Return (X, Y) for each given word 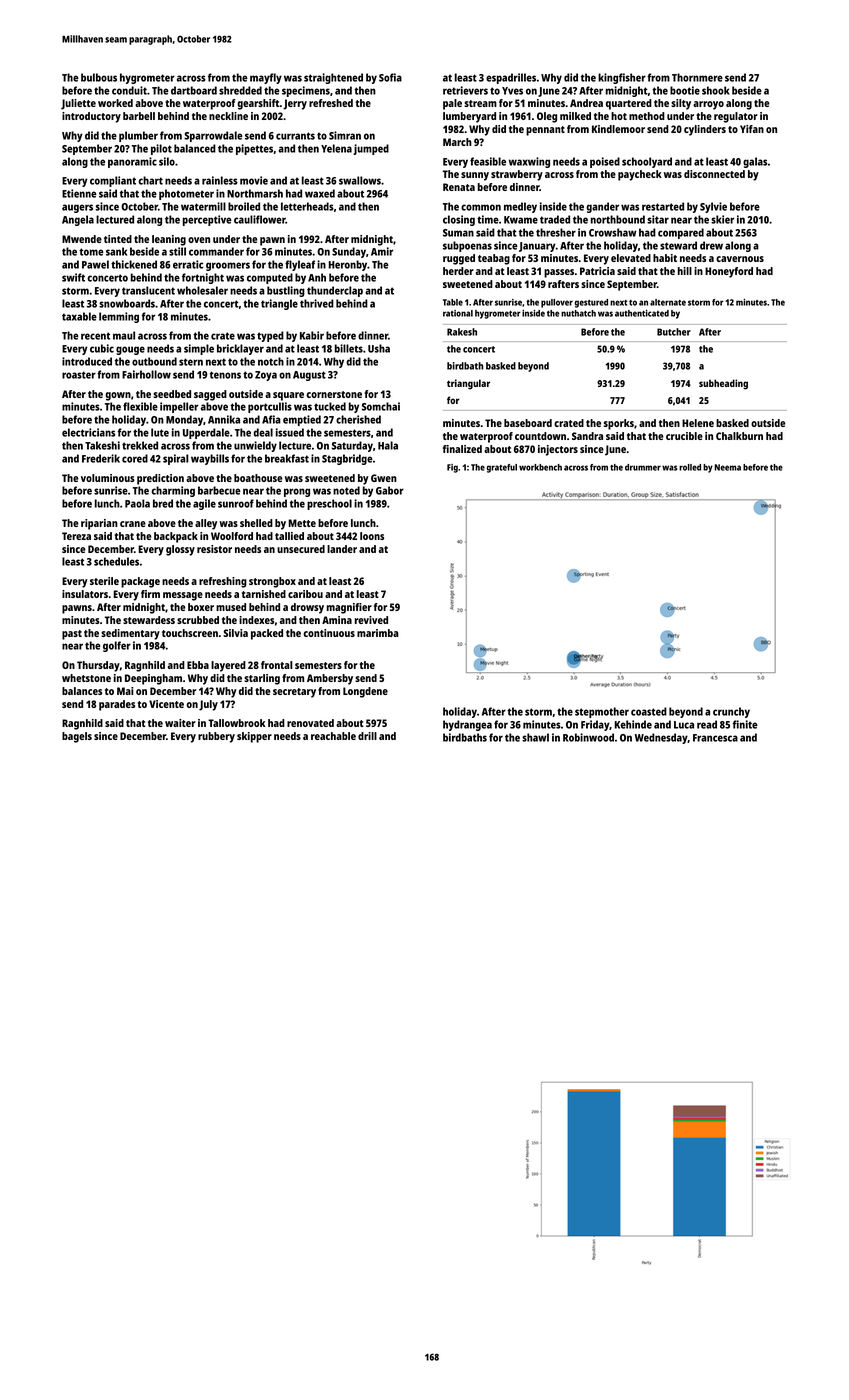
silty (681, 104)
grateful (502, 468)
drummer (643, 467)
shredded (240, 90)
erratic (188, 264)
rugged (459, 259)
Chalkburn (739, 436)
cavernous (740, 259)
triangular (468, 384)
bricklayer (240, 349)
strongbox (272, 582)
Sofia (390, 77)
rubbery (216, 737)
